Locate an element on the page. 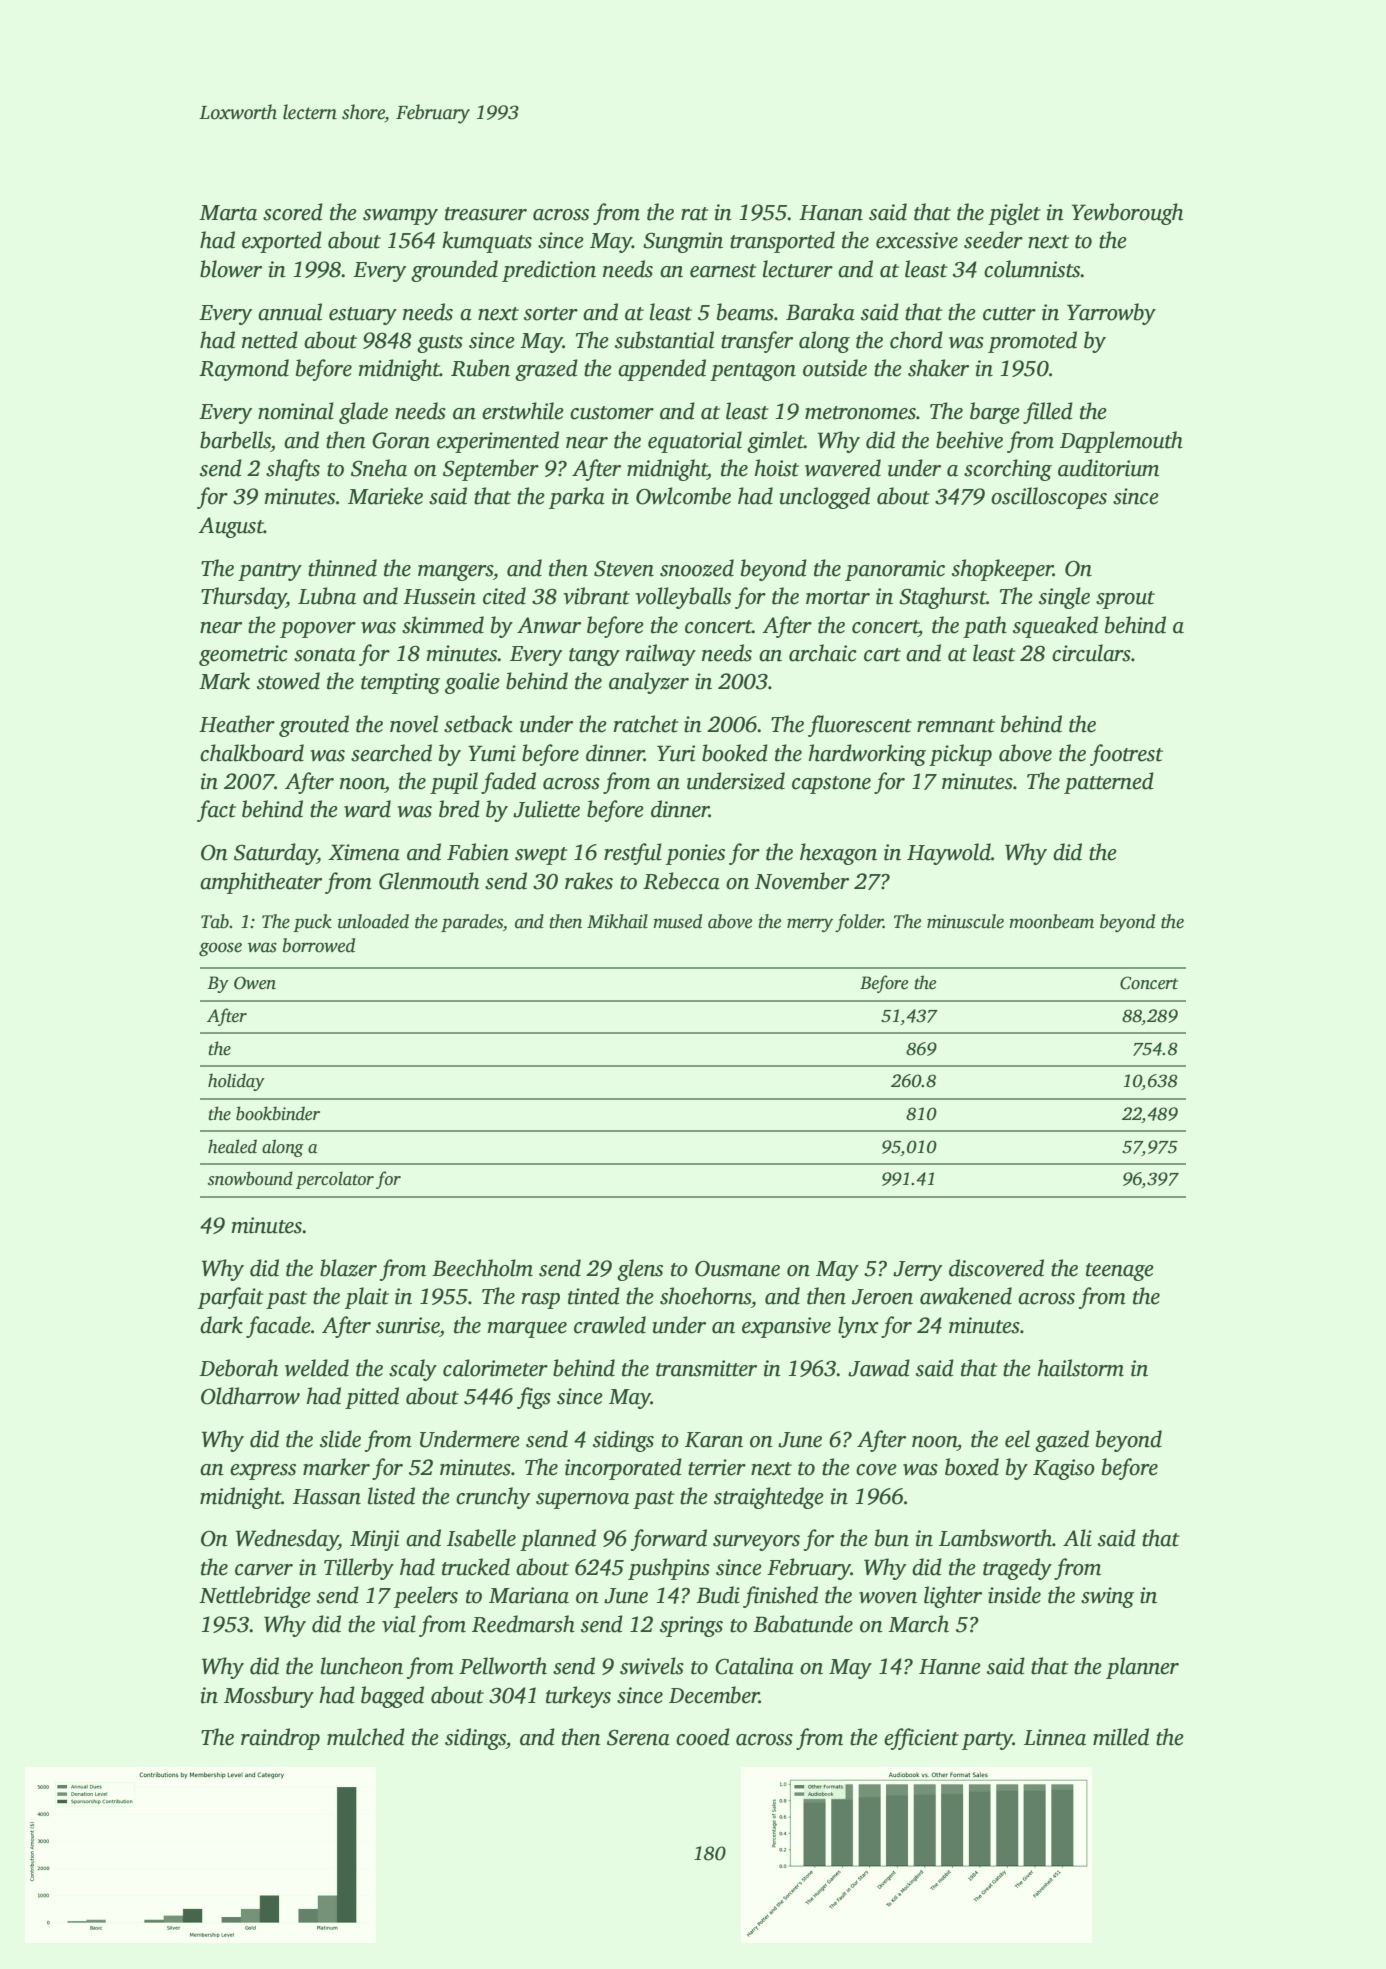  merry is located at coordinates (810, 925).
